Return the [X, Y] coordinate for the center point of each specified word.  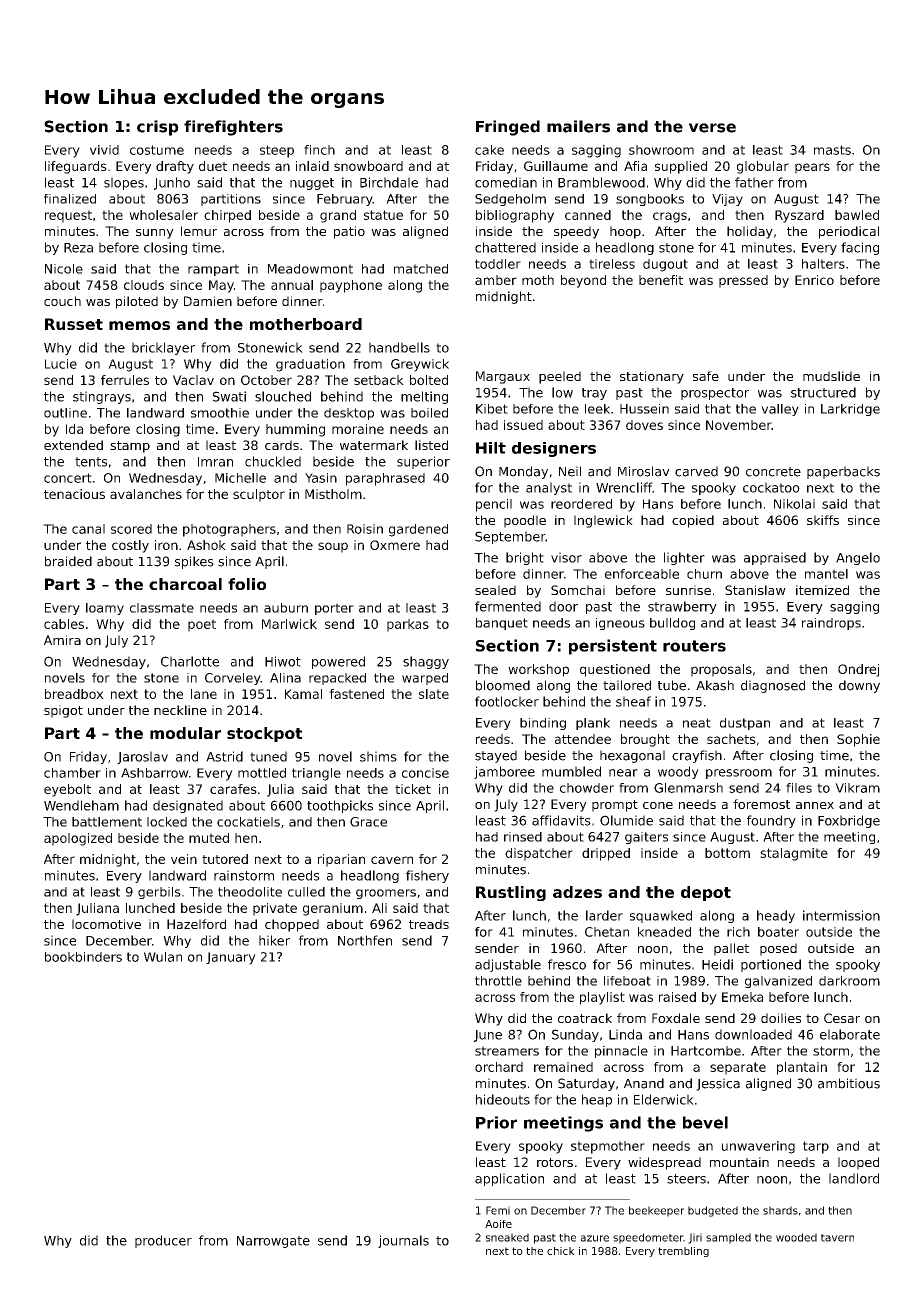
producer [163, 1241]
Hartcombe [706, 1051]
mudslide [831, 376]
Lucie [61, 364]
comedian [506, 182]
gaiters [646, 838]
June [488, 1036]
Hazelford [196, 924]
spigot [63, 711]
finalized [70, 199]
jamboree [504, 772]
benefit [661, 280]
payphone [351, 286]
